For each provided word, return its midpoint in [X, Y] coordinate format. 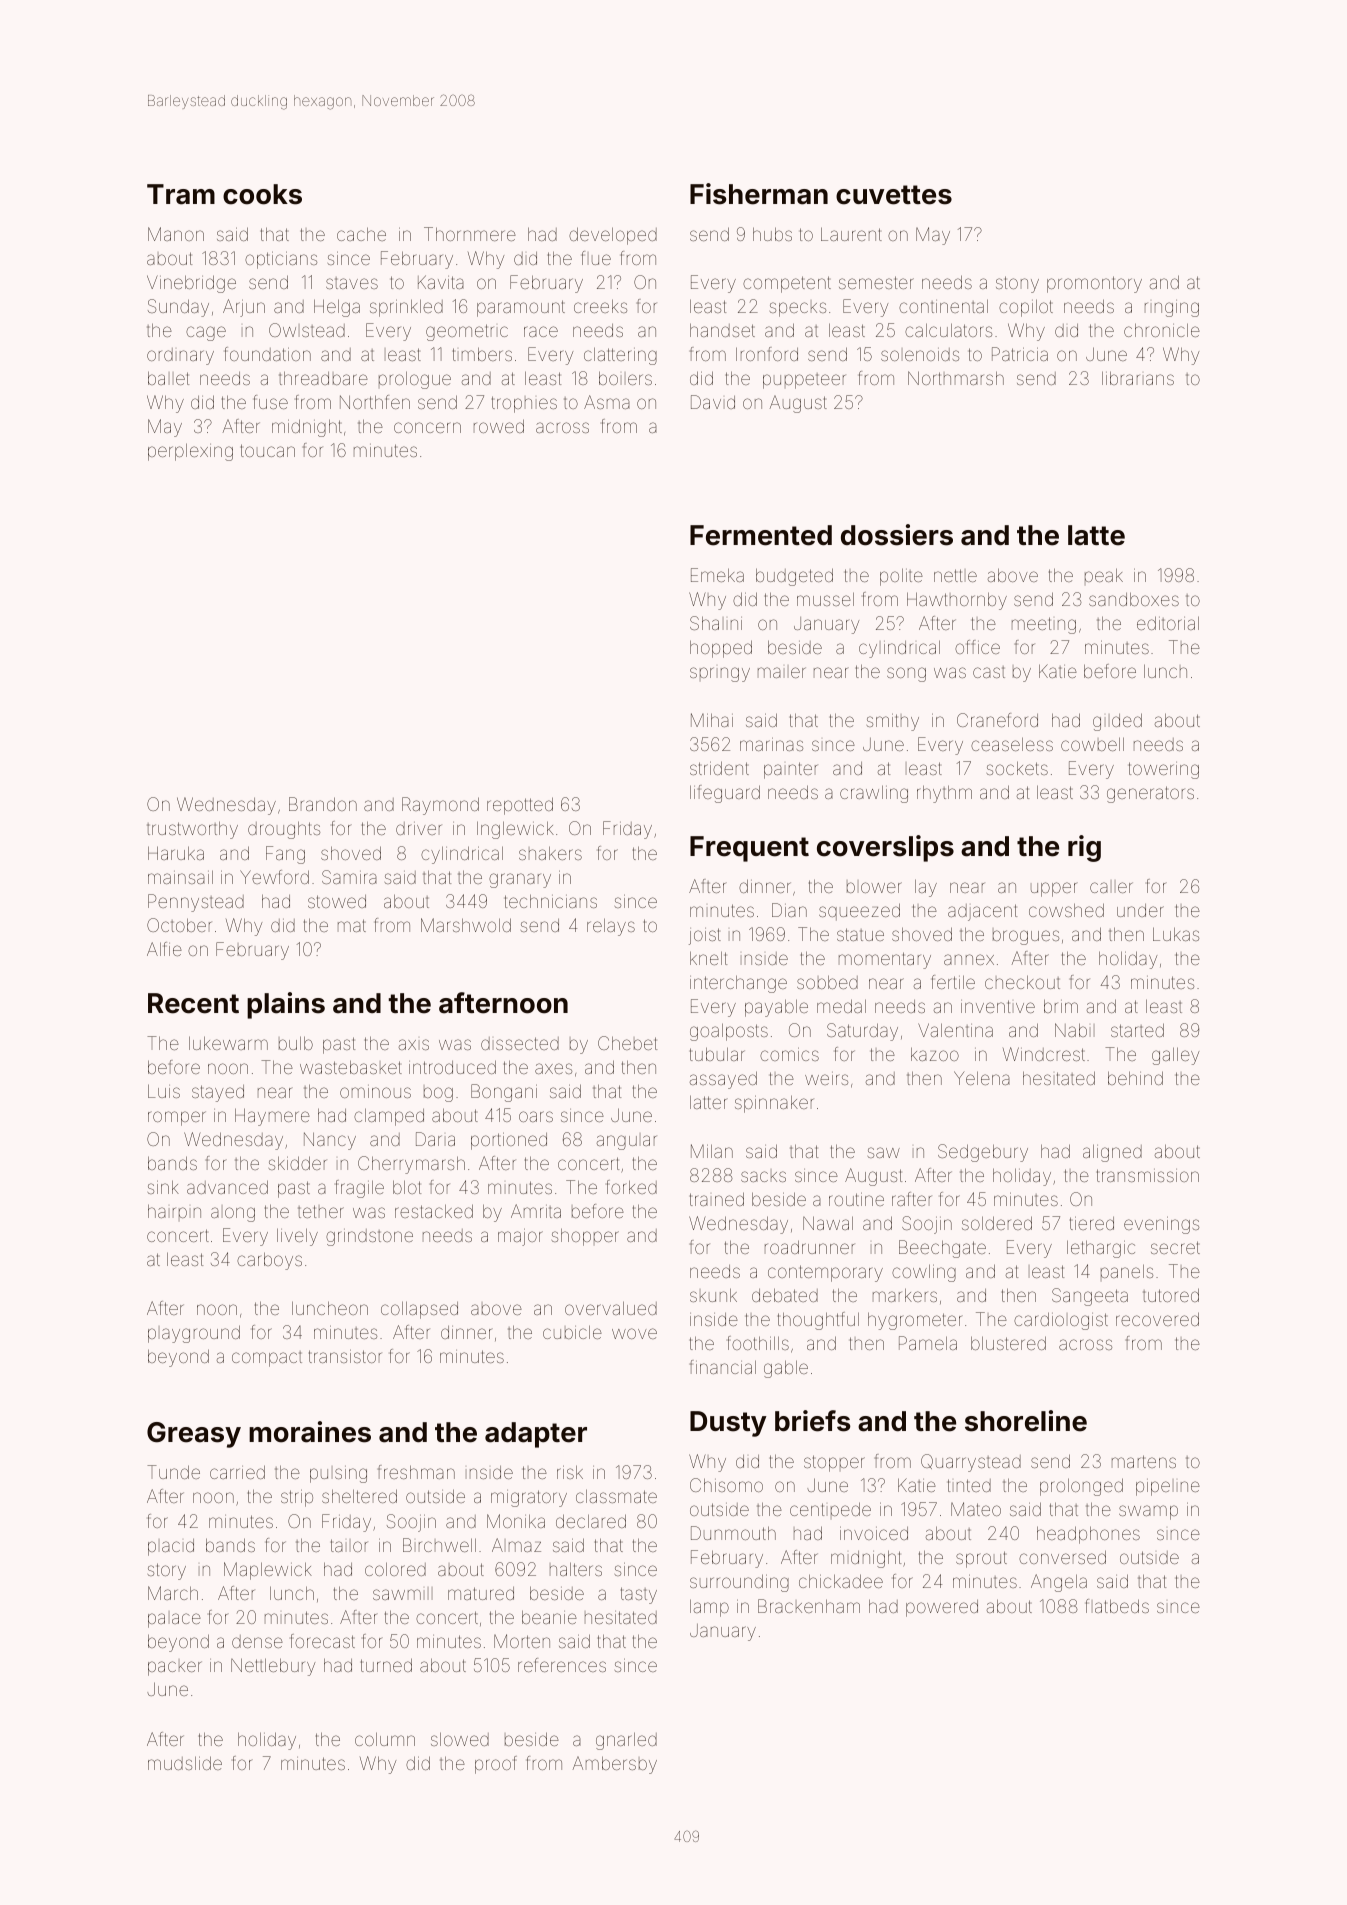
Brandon [323, 804]
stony [1017, 284]
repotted [520, 806]
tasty [639, 1595]
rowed [499, 426]
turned [386, 1665]
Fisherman [759, 194]
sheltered [359, 1496]
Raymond [440, 806]
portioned [509, 1141]
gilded [1117, 722]
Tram [181, 194]
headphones [1088, 1535]
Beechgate [942, 1249]
